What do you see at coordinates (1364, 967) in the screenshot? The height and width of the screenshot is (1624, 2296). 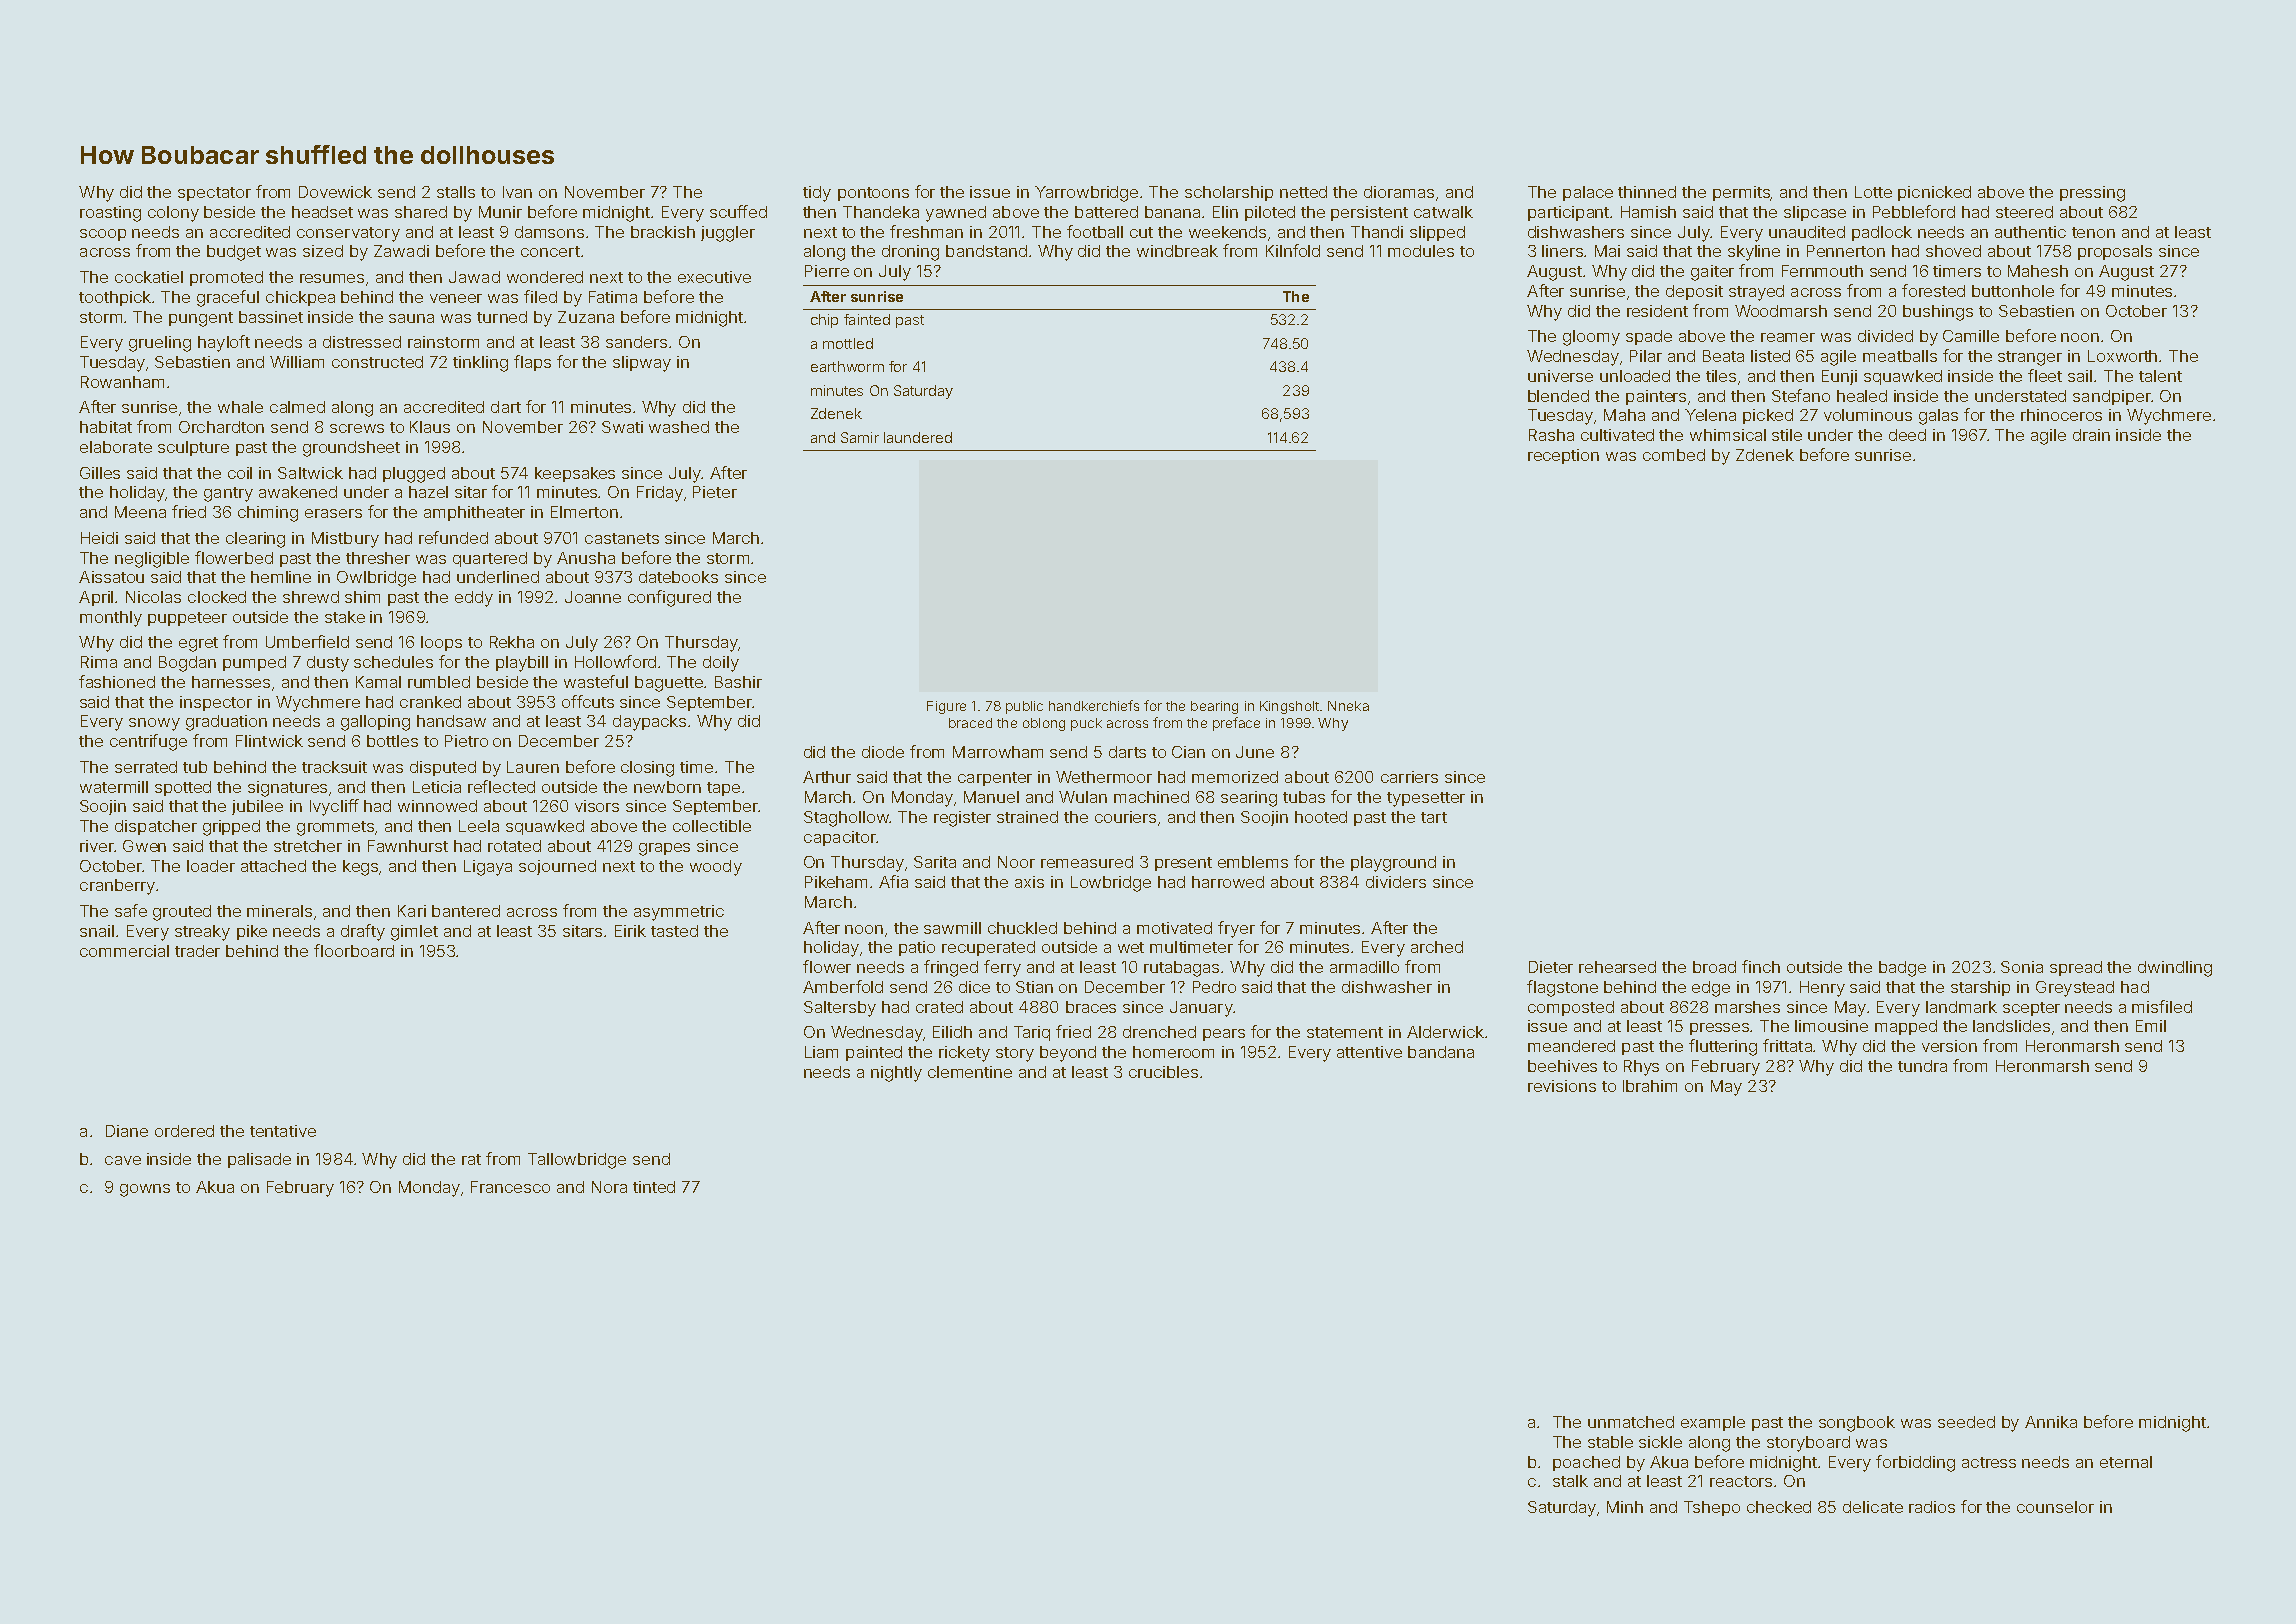 I see `armadillo` at bounding box center [1364, 967].
